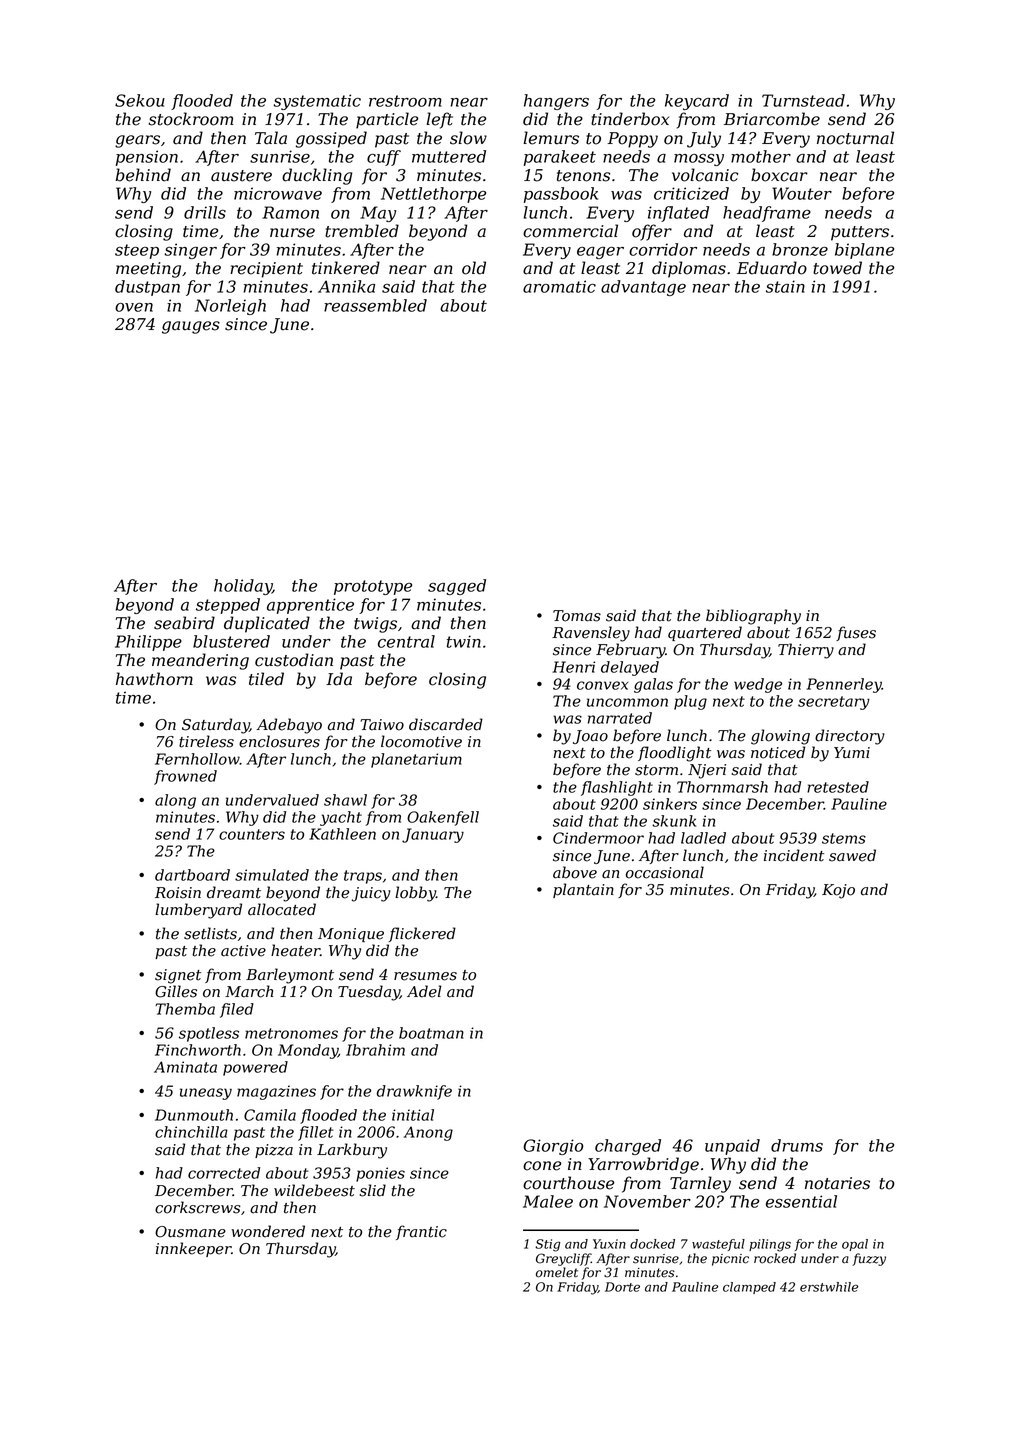 Image resolution: width=1010 pixels, height=1434 pixels. Describe the element at coordinates (405, 101) in the screenshot. I see `restroom` at that location.
